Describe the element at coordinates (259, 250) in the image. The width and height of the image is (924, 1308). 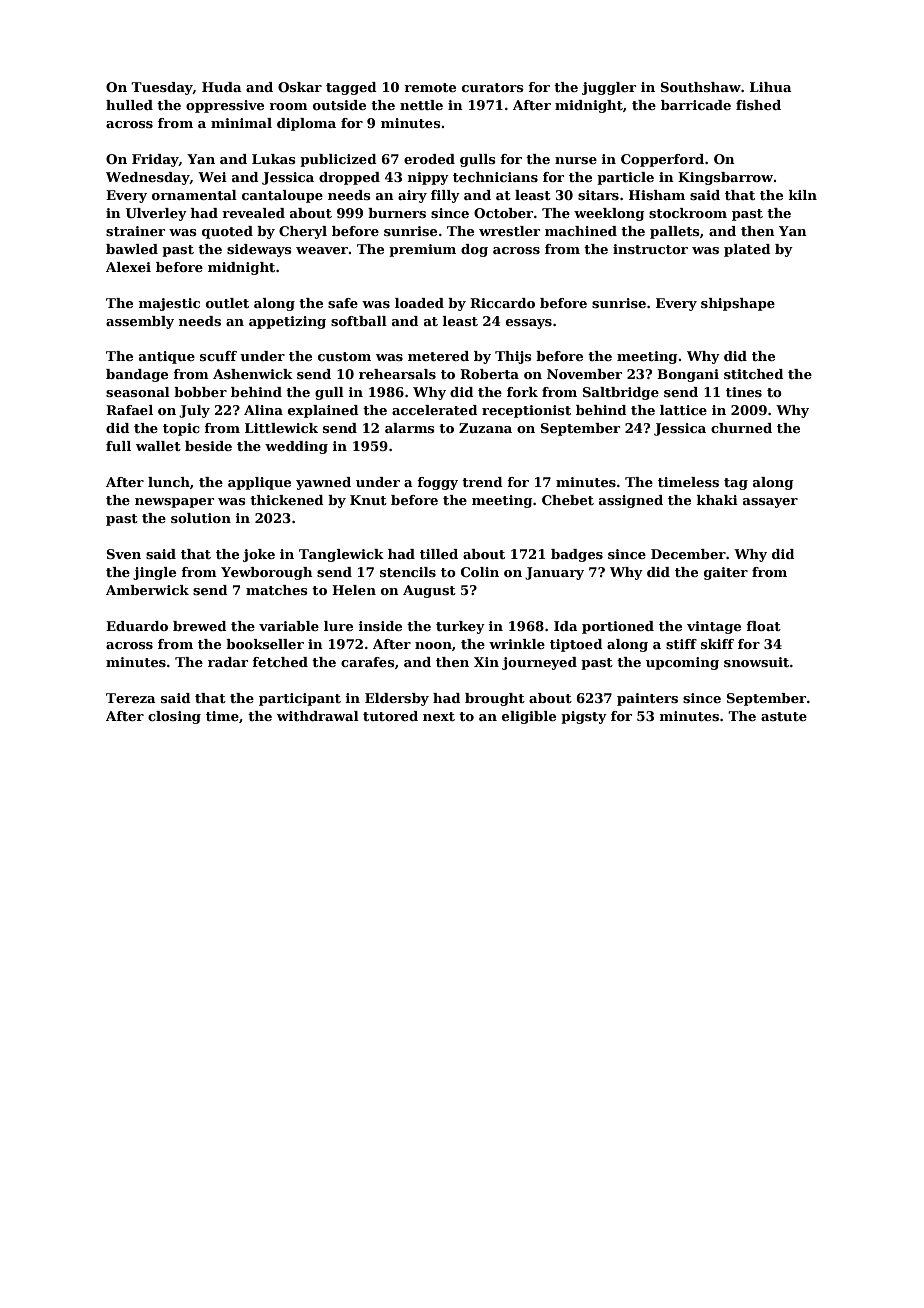
I see `sideways` at that location.
